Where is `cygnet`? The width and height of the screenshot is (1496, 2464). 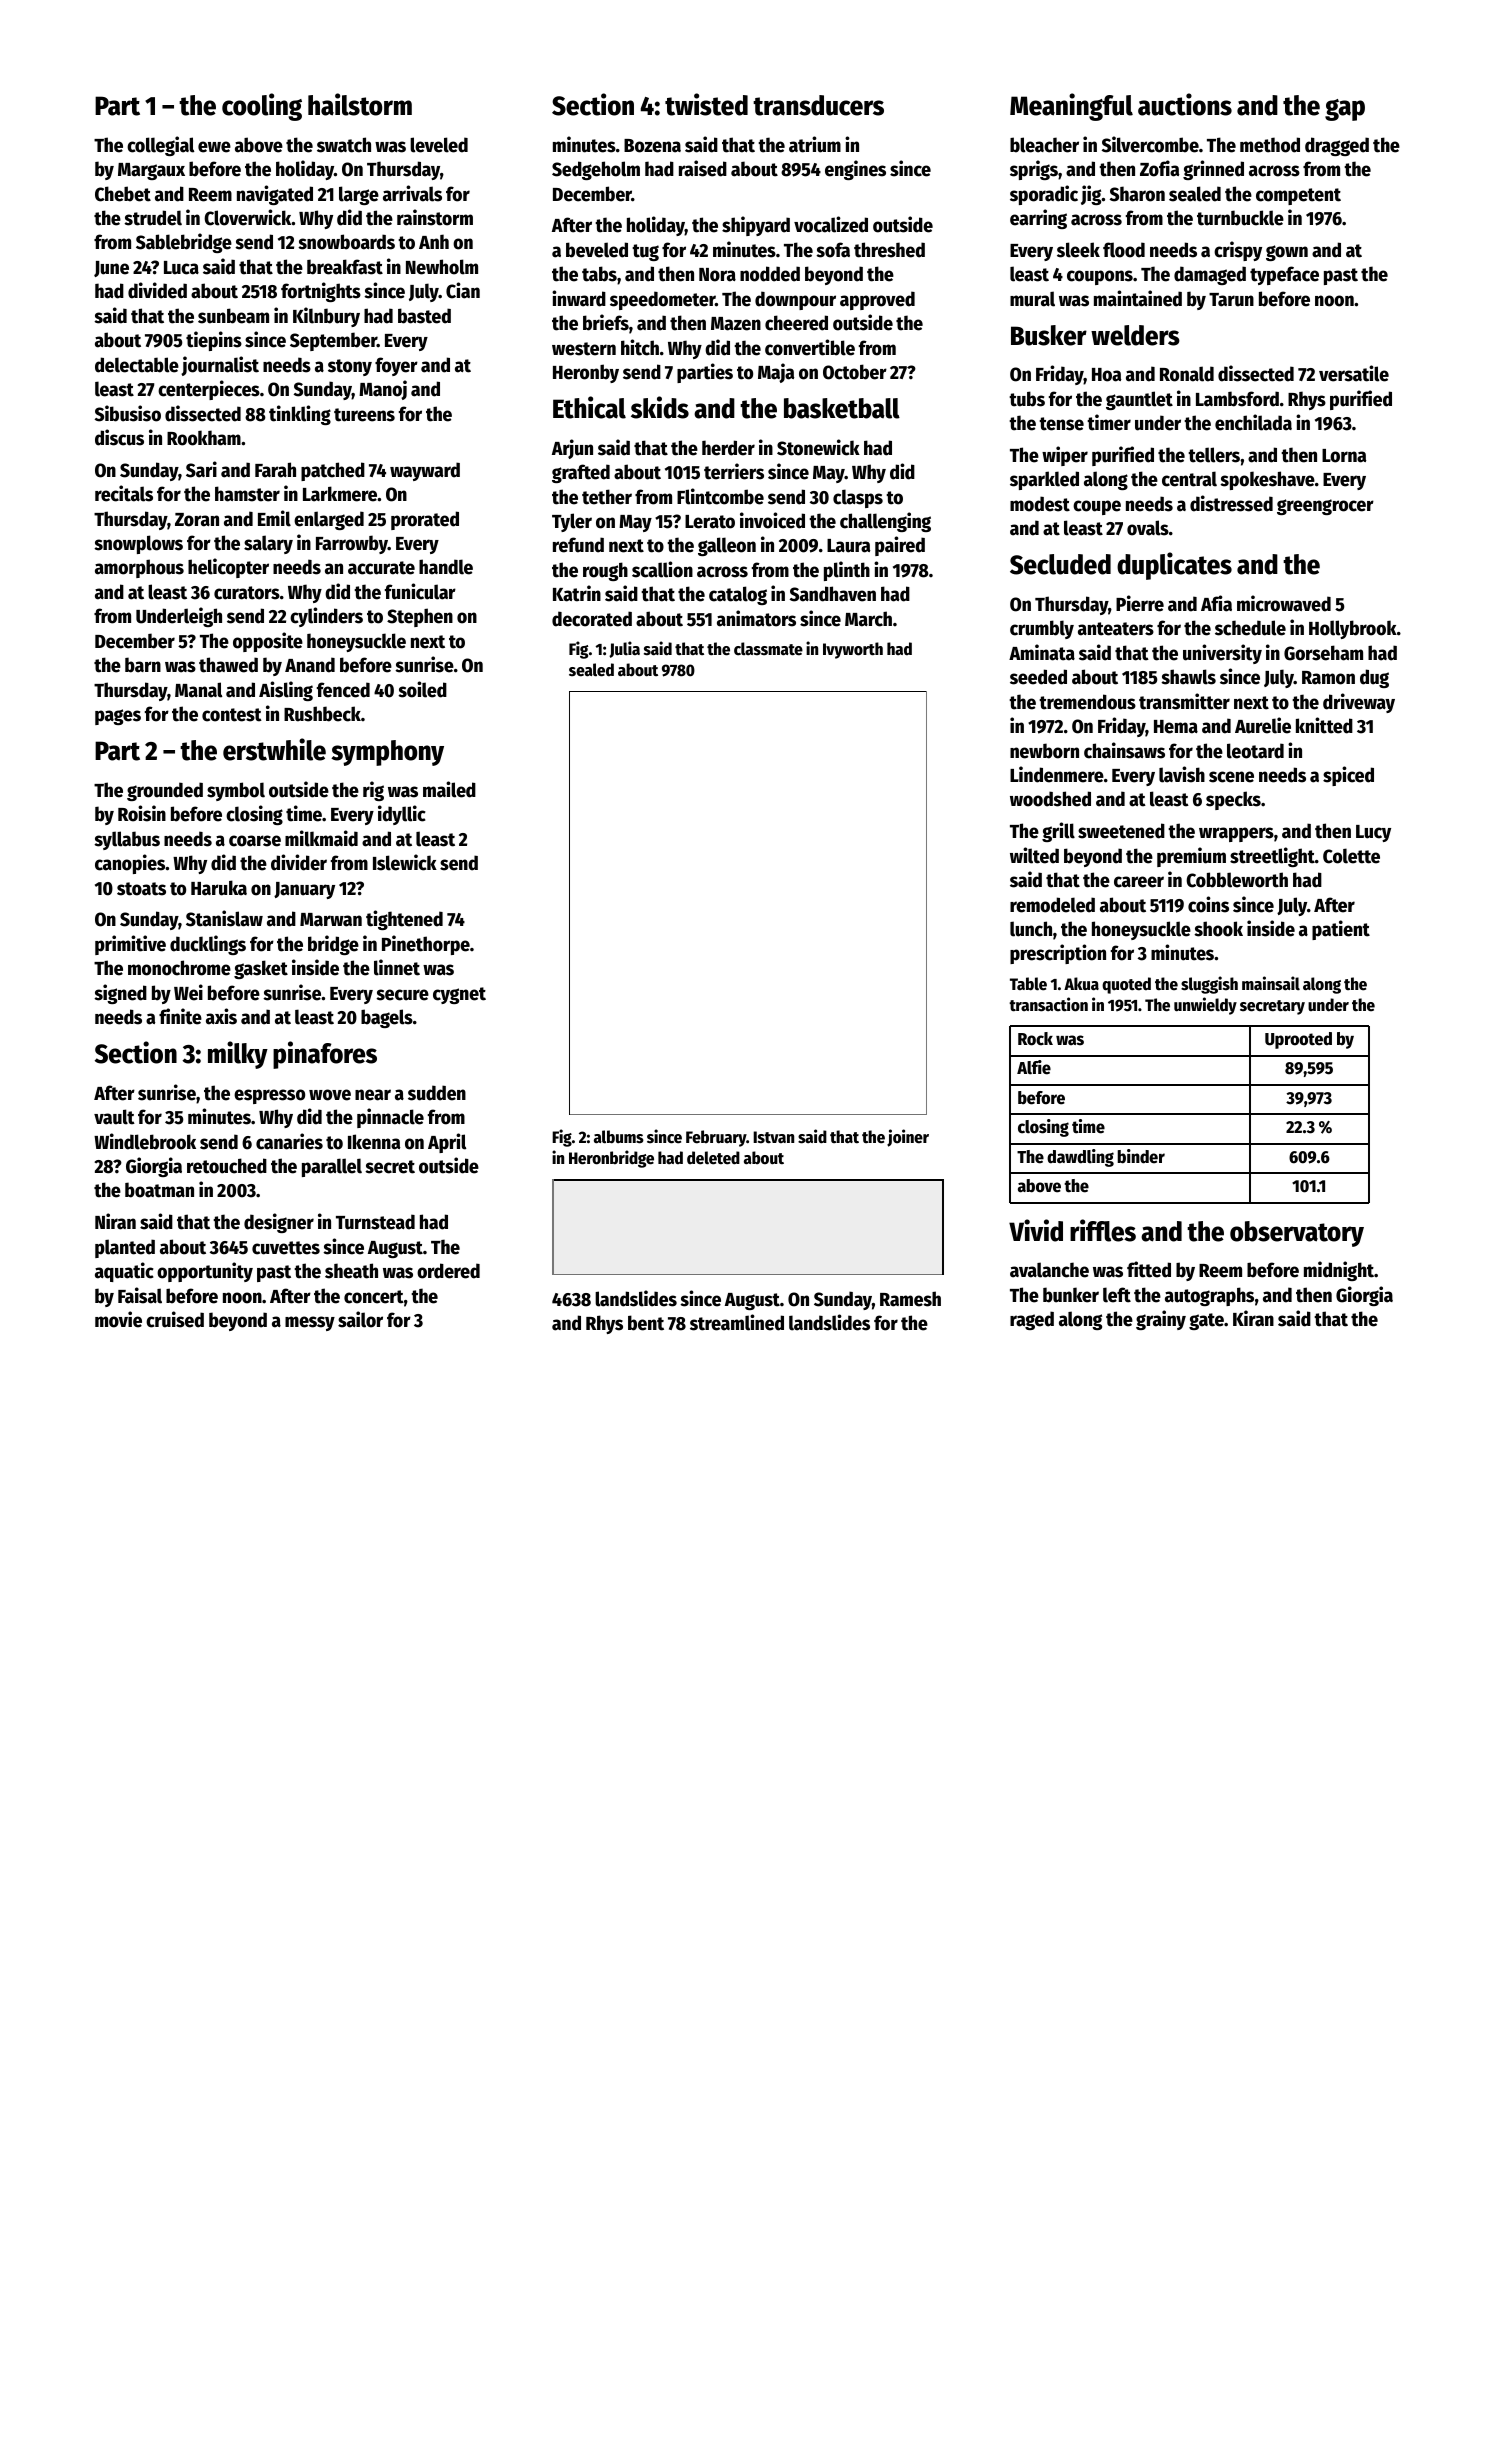
cygnet is located at coordinates (459, 995).
